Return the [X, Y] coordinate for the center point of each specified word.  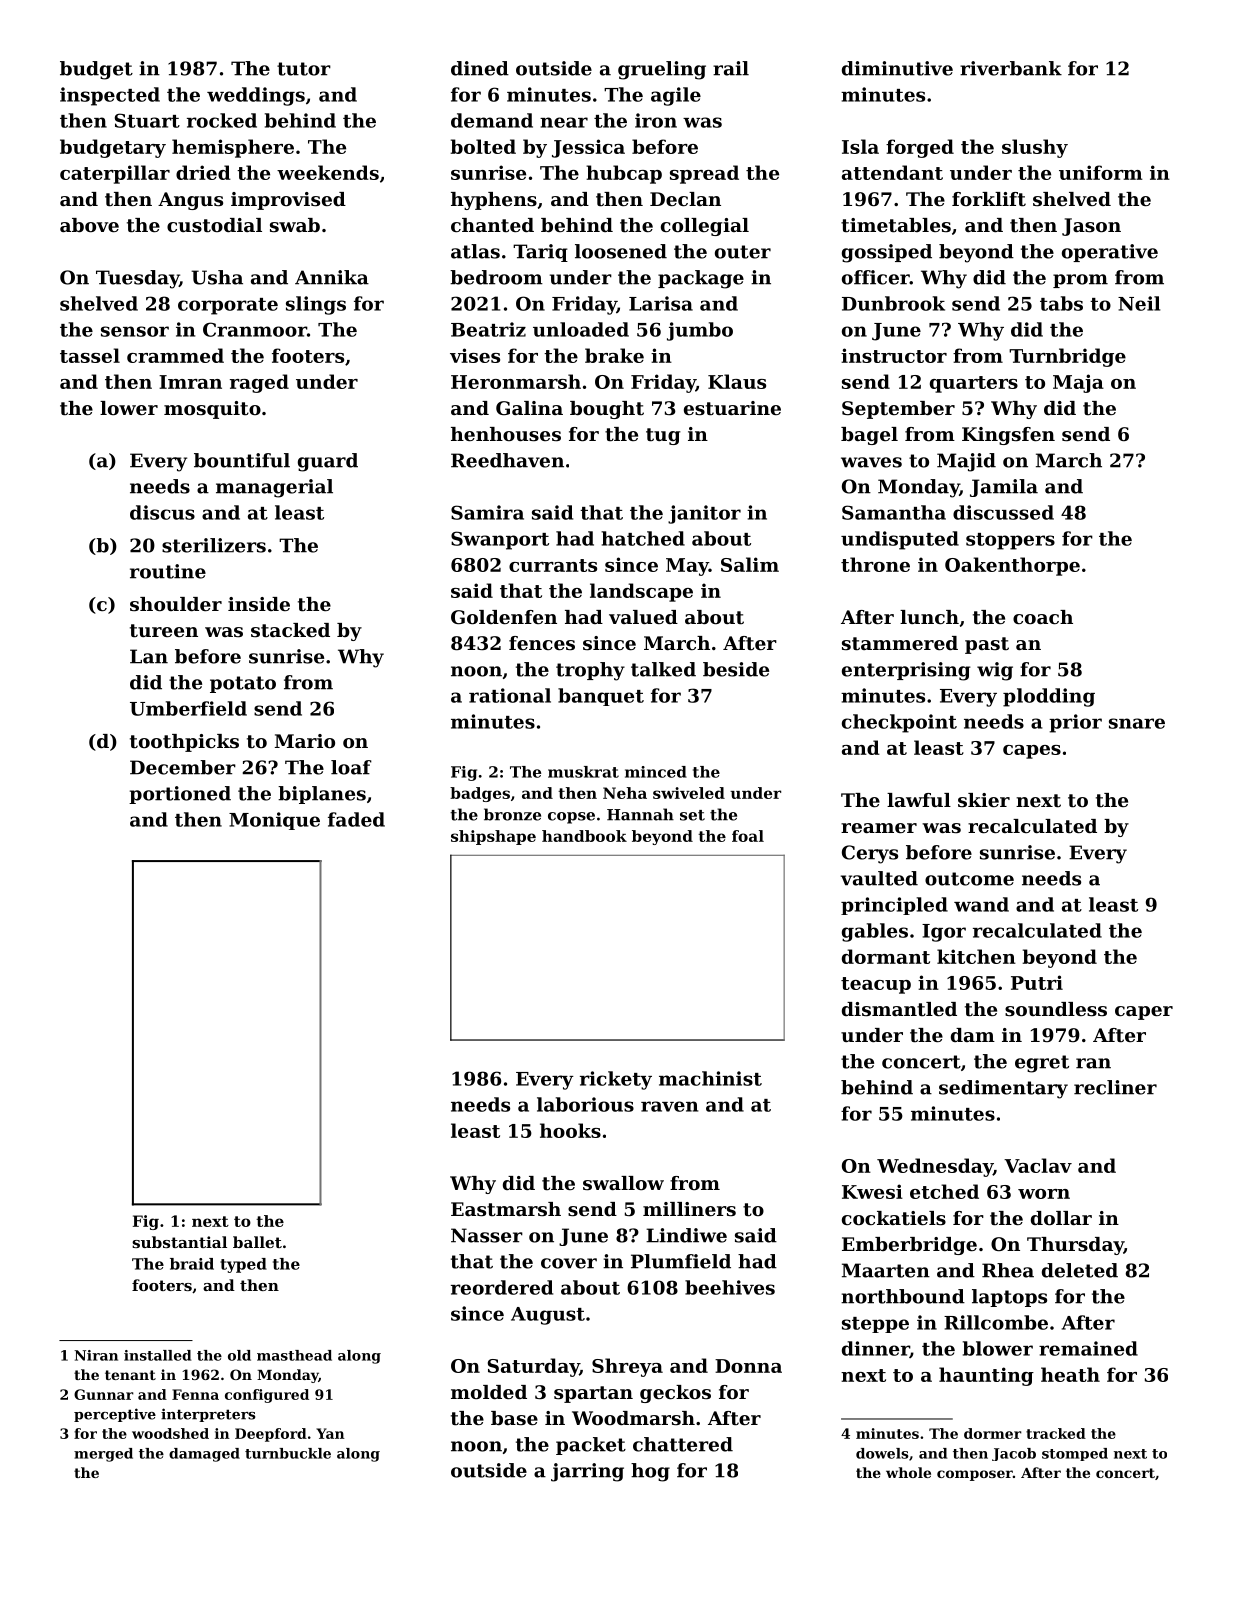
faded [356, 819]
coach [1043, 617]
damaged [204, 1455]
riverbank [1011, 68]
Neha [625, 793]
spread [704, 174]
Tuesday [137, 279]
